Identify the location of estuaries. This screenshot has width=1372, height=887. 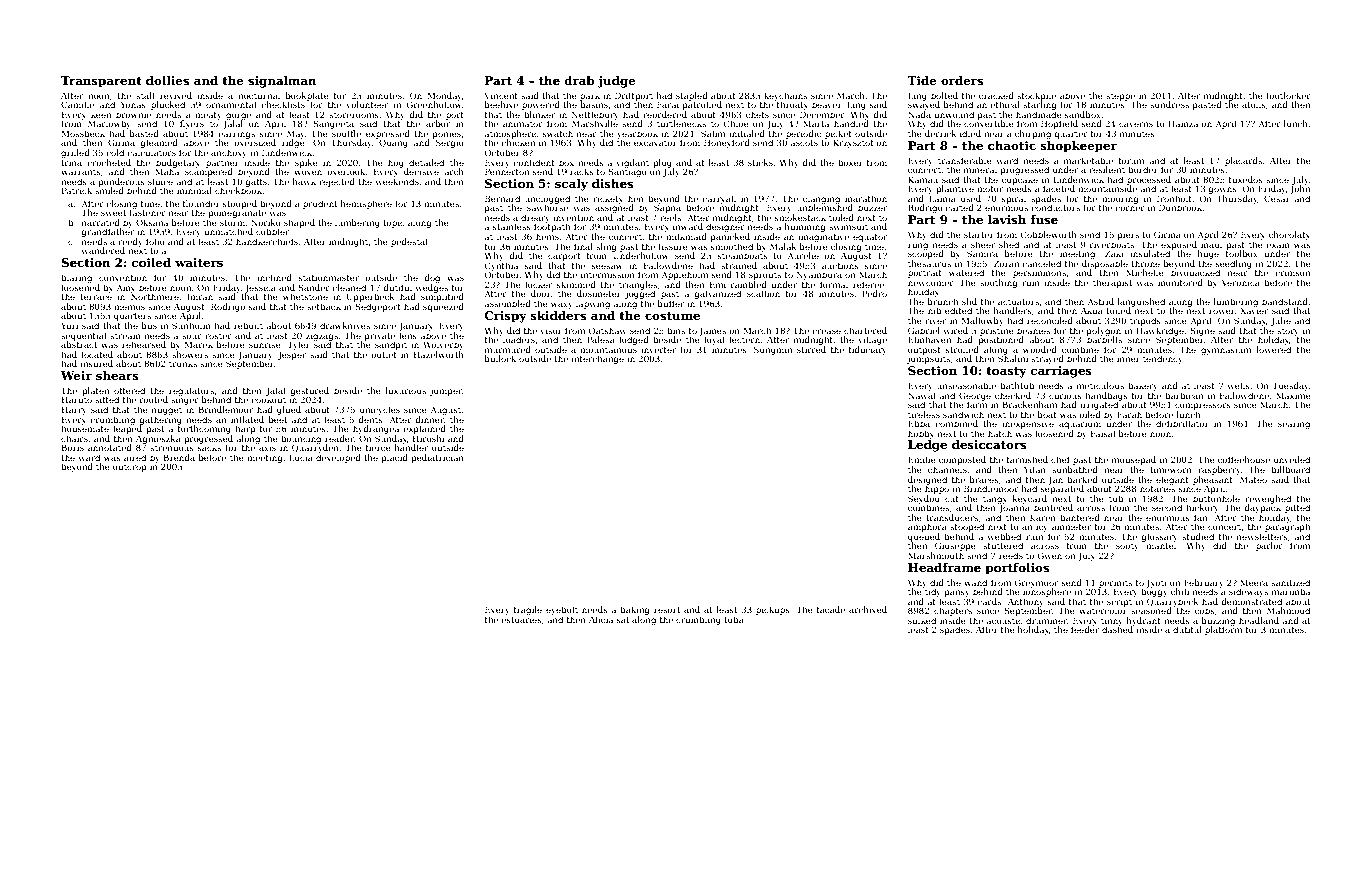
(521, 620).
